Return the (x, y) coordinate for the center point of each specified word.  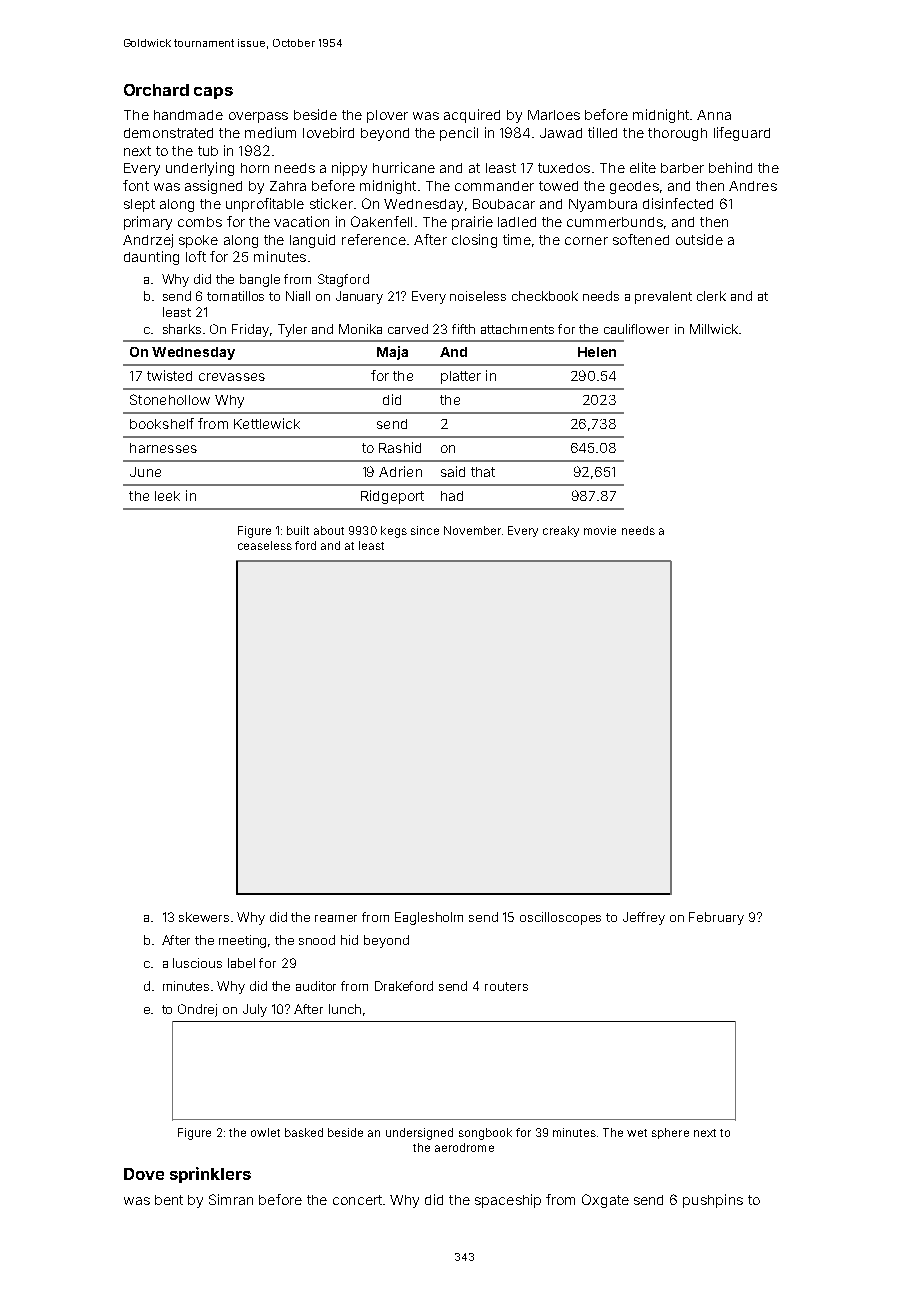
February (716, 918)
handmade (188, 115)
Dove (144, 1174)
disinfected (678, 203)
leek (167, 496)
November (472, 530)
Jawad (561, 133)
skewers (204, 917)
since (425, 530)
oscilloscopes (560, 918)
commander (494, 186)
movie (600, 530)
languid (312, 241)
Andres (753, 186)
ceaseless (265, 545)
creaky (561, 531)
